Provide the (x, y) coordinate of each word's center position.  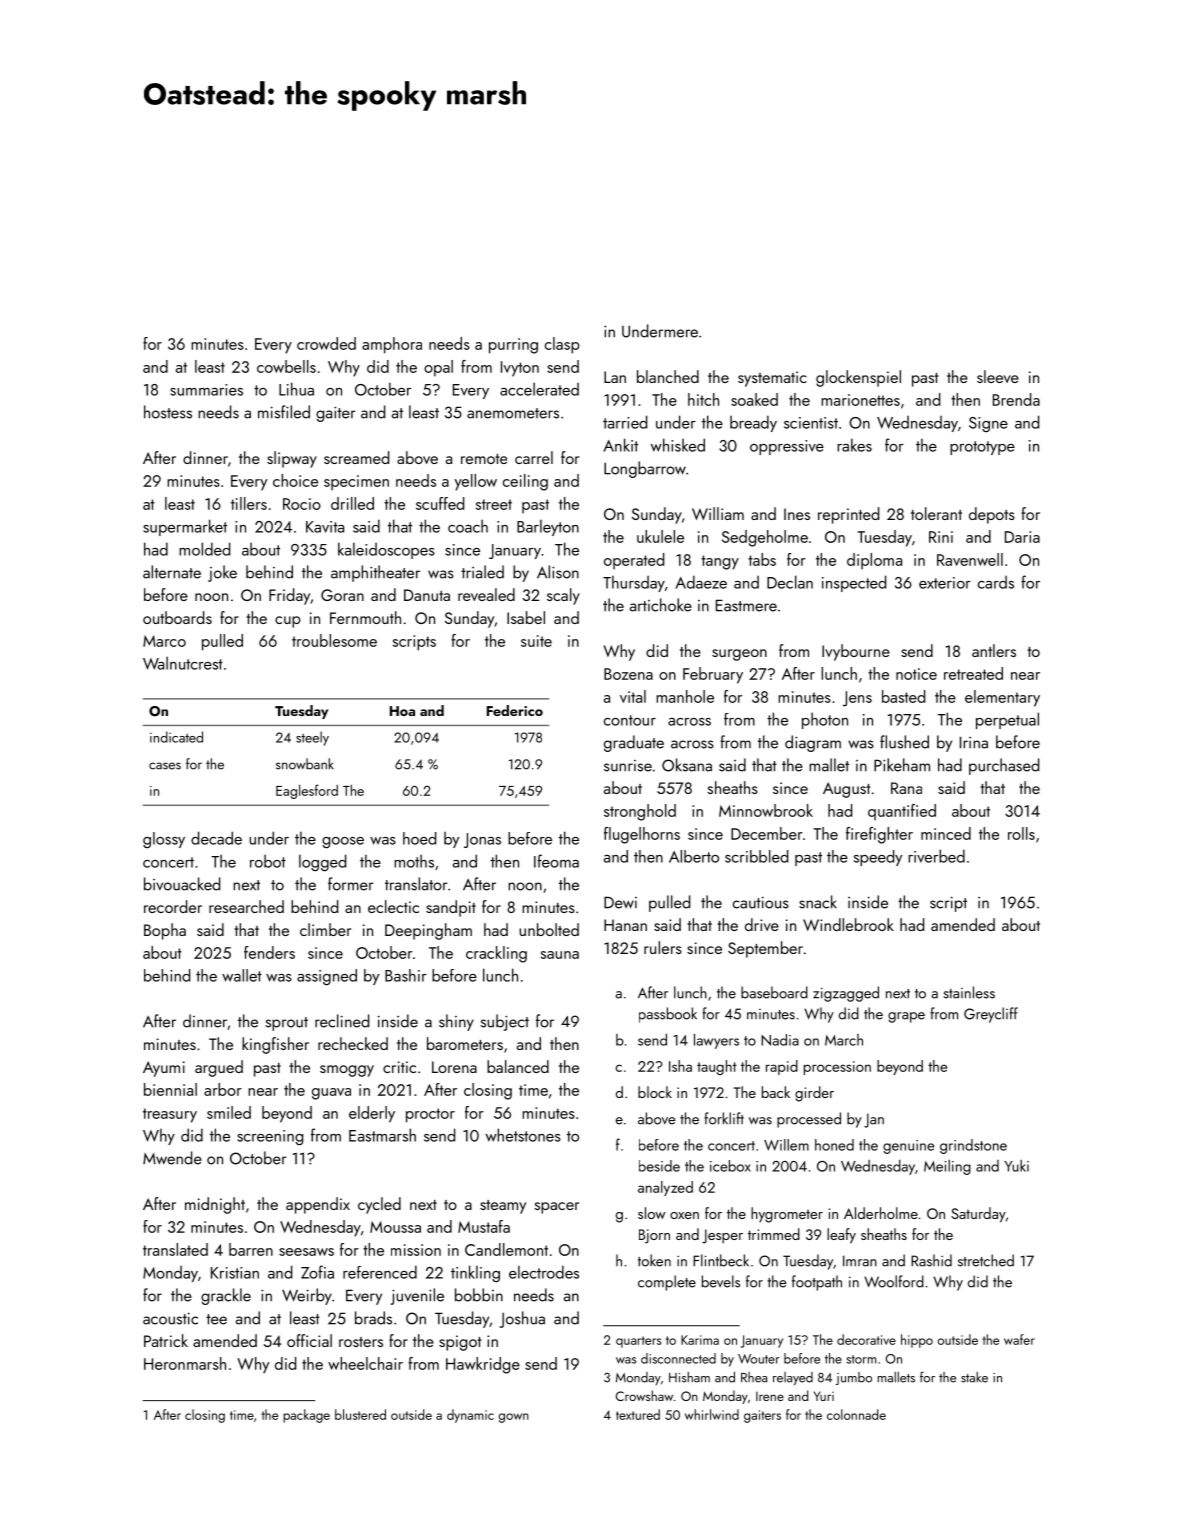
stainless (969, 992)
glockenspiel (858, 378)
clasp (562, 345)
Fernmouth (365, 617)
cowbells (286, 366)
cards (996, 582)
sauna (560, 955)
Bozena (628, 674)
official (309, 1340)
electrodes (544, 1272)
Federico (515, 710)
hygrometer (787, 1215)
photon (825, 720)
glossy (164, 840)
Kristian (235, 1273)
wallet (242, 975)
